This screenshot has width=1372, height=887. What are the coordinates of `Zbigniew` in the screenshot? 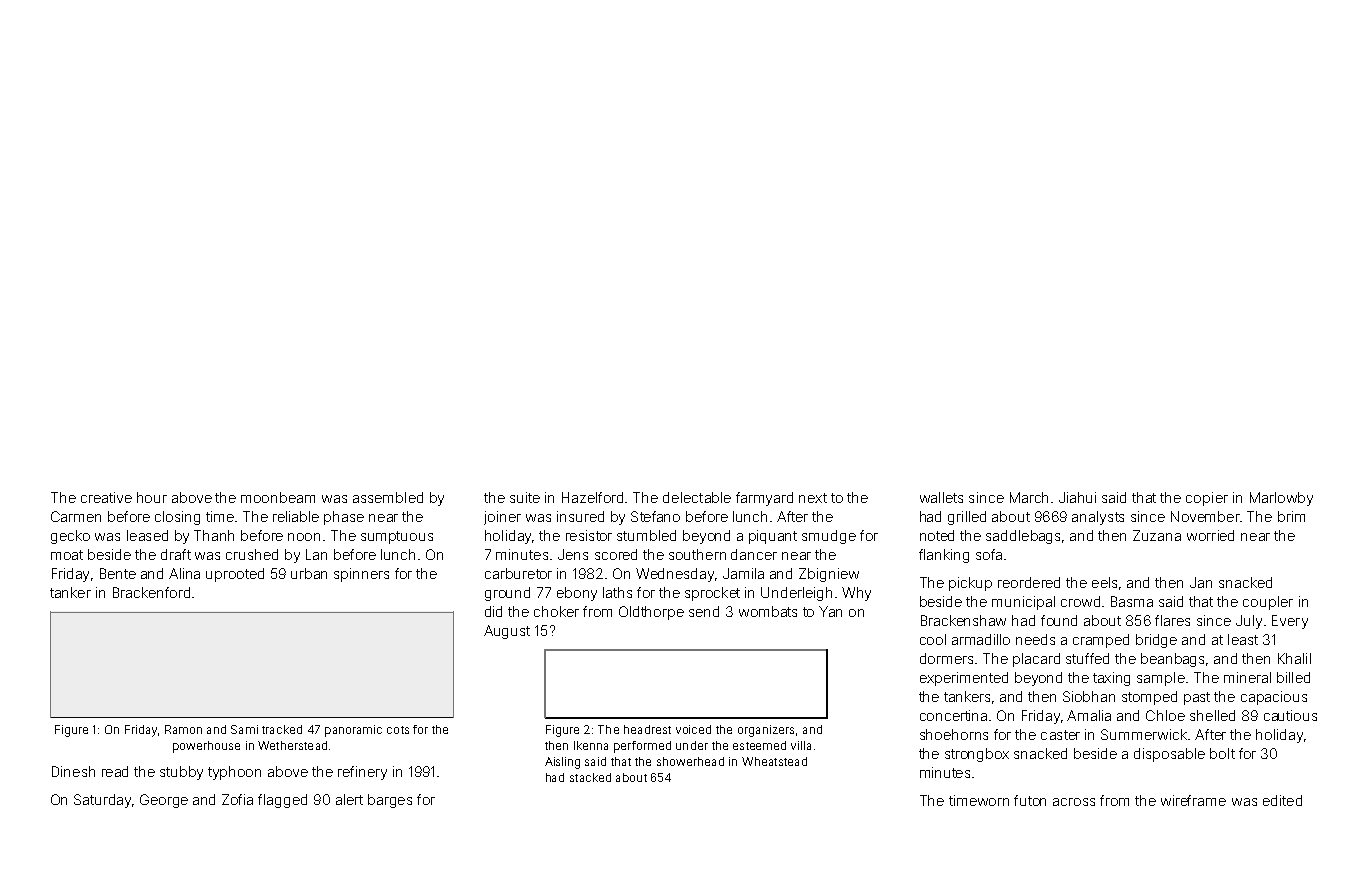 It's located at (829, 575).
